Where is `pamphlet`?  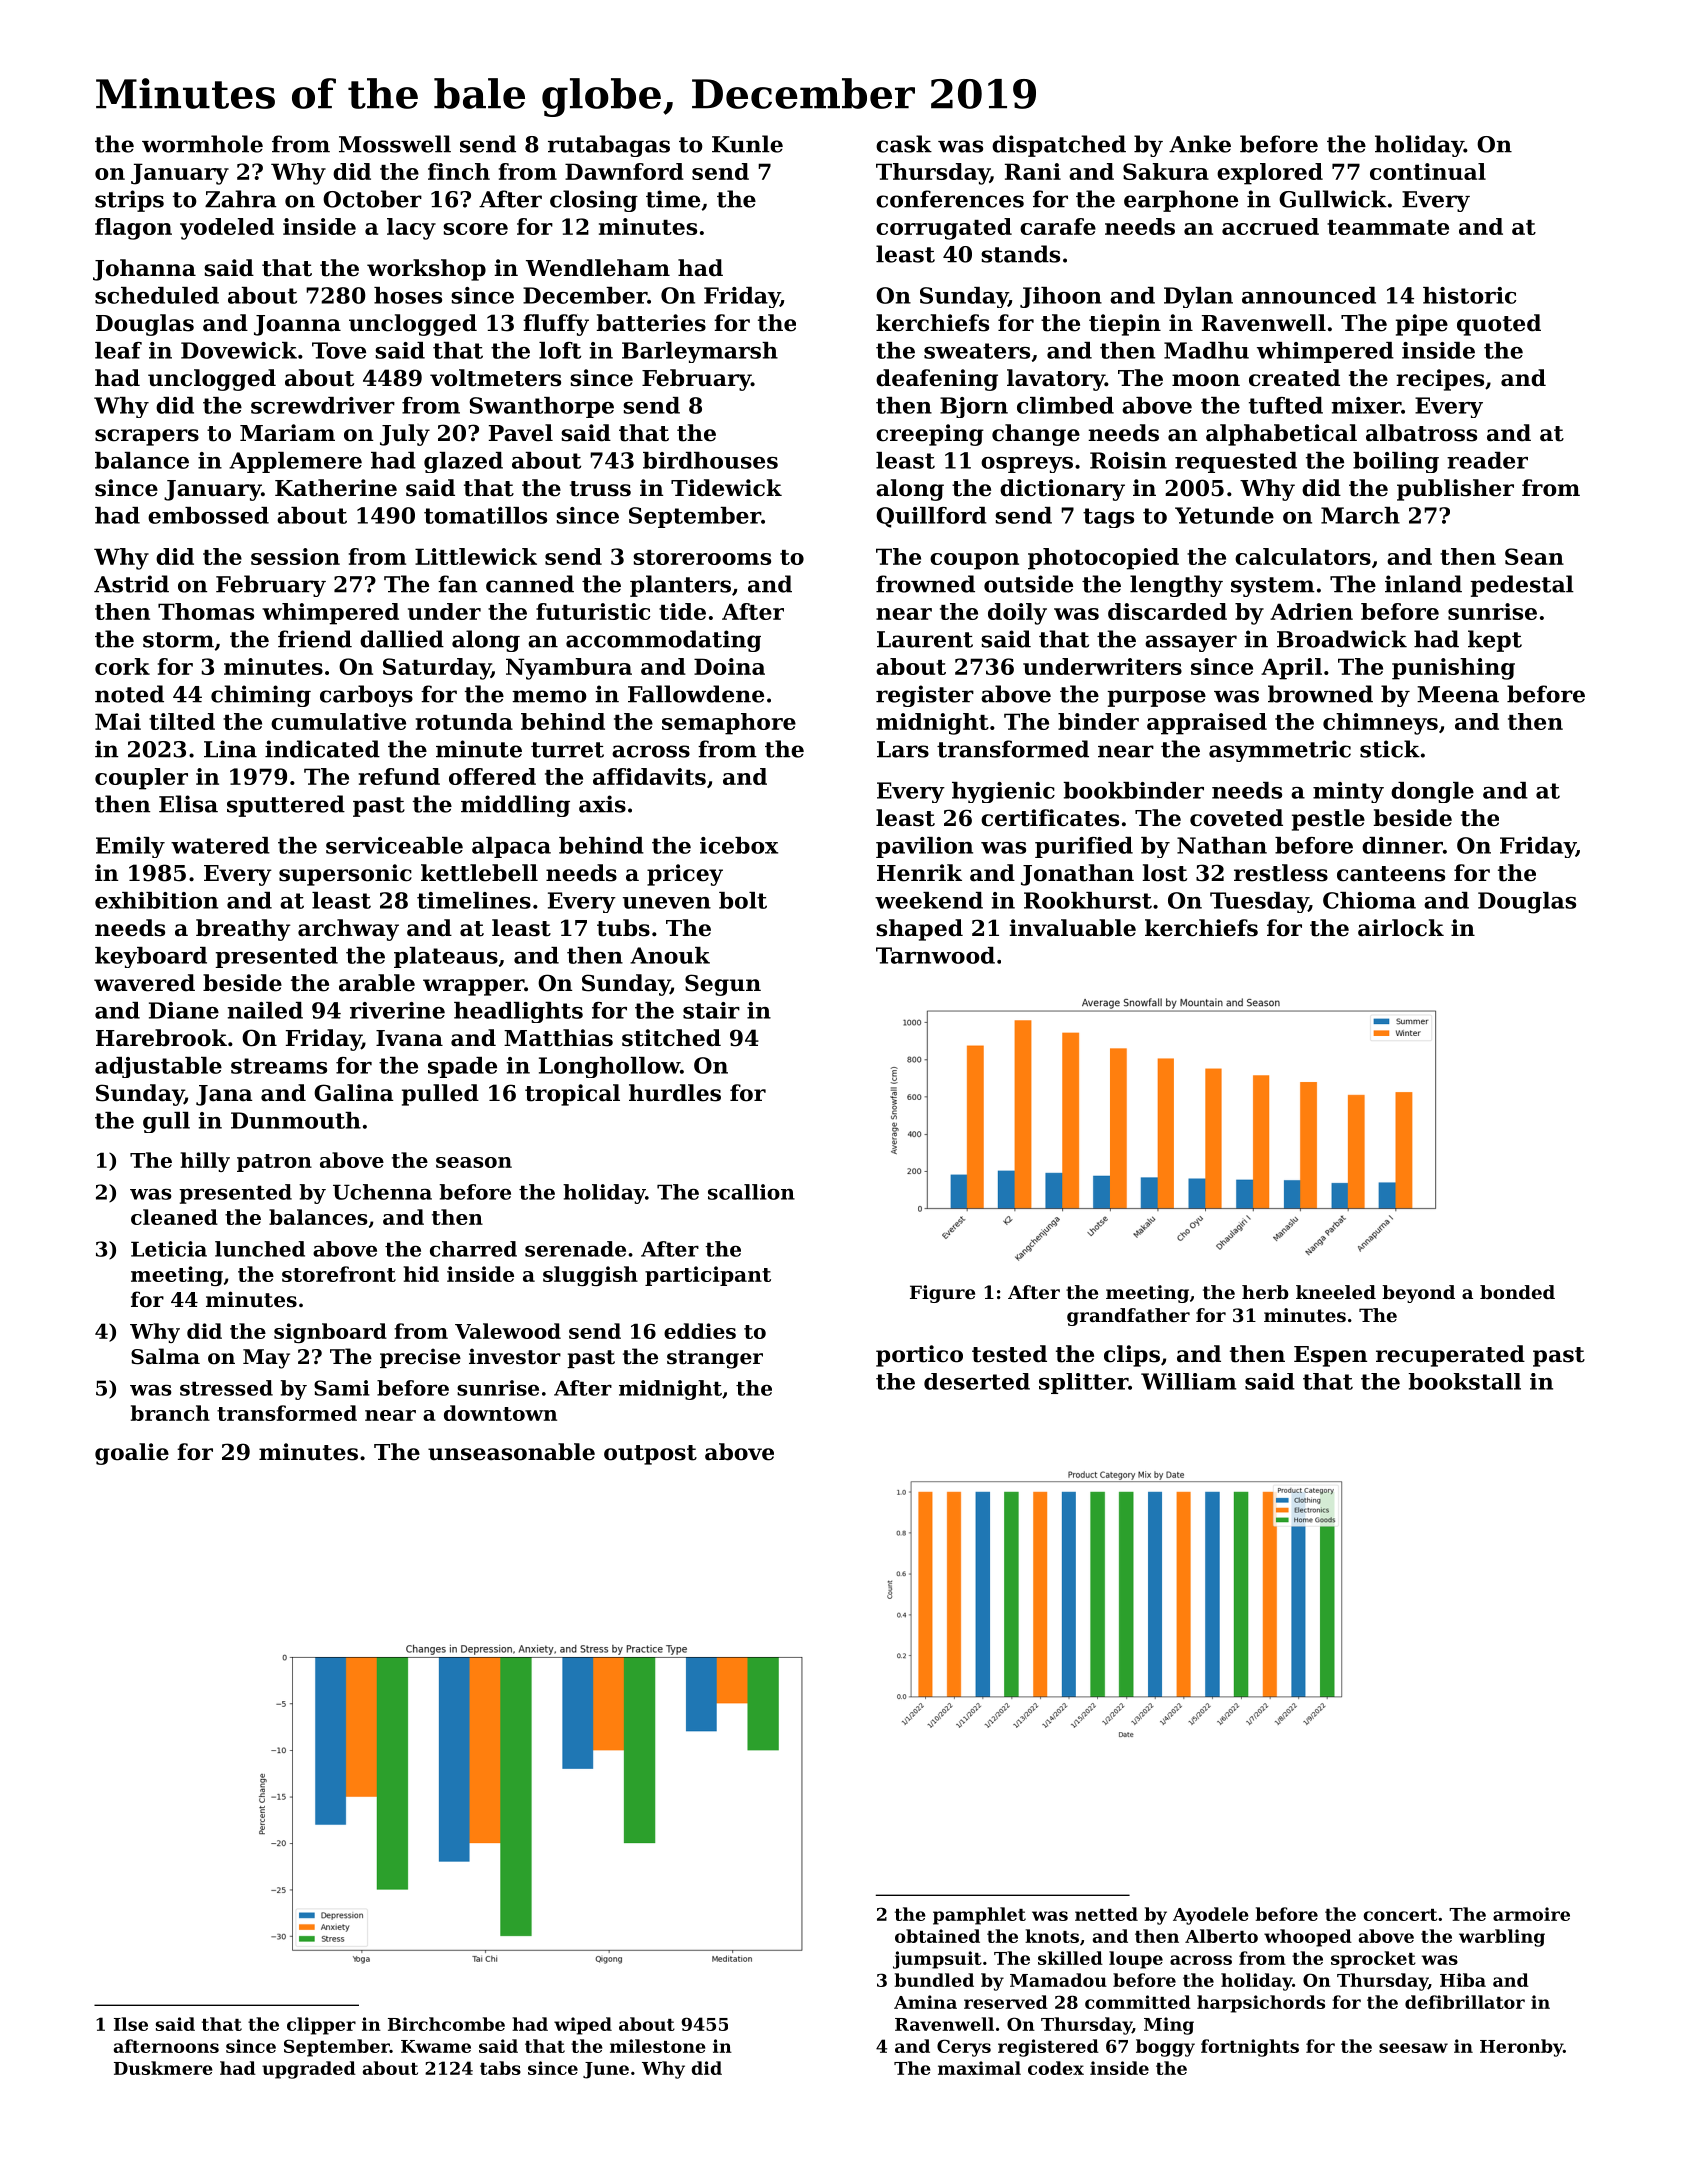
pamphlet is located at coordinates (979, 1916).
